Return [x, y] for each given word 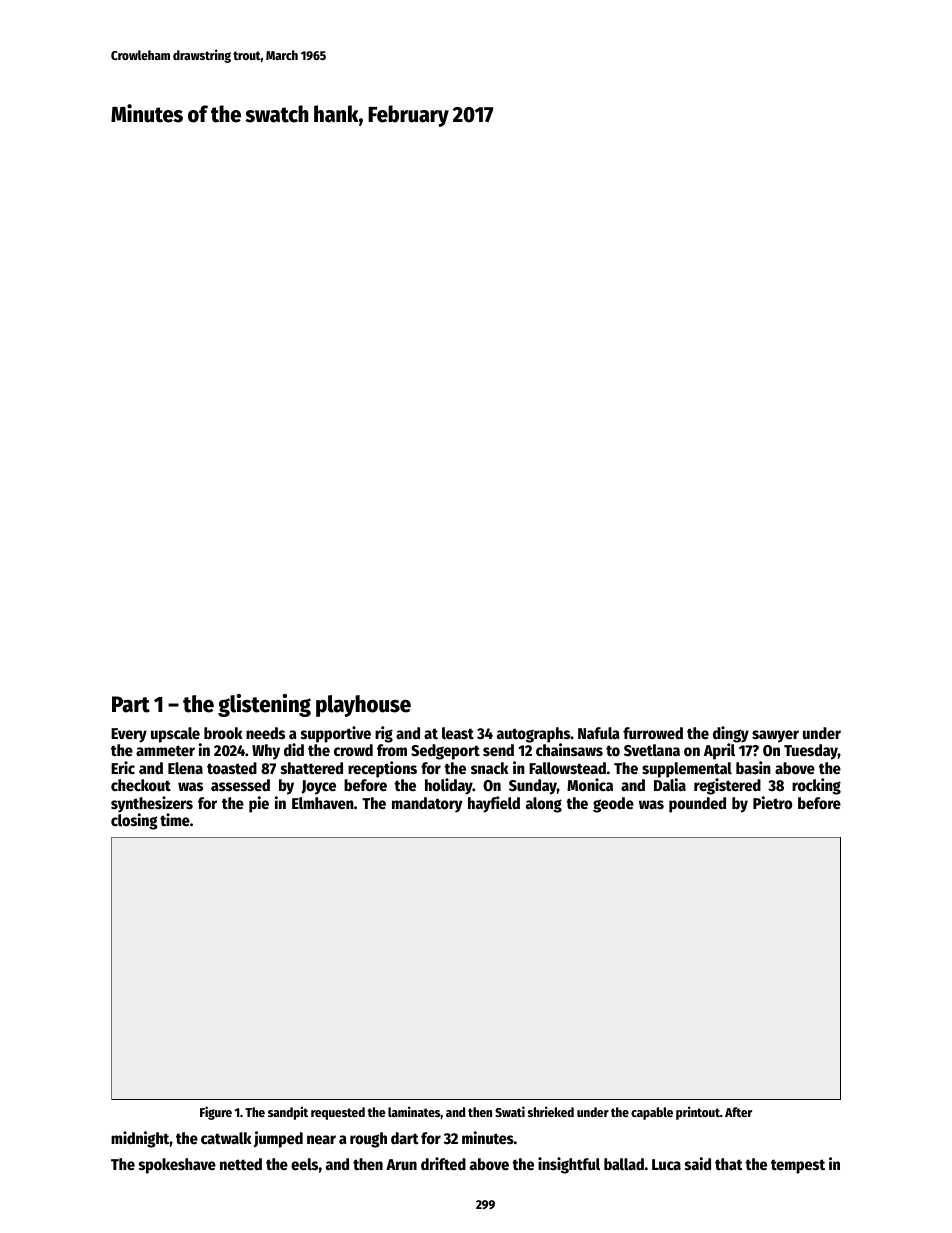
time [175, 819]
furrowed [653, 733]
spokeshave [177, 1166]
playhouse [363, 706]
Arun [401, 1164]
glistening [264, 705]
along [544, 805]
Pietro [772, 803]
